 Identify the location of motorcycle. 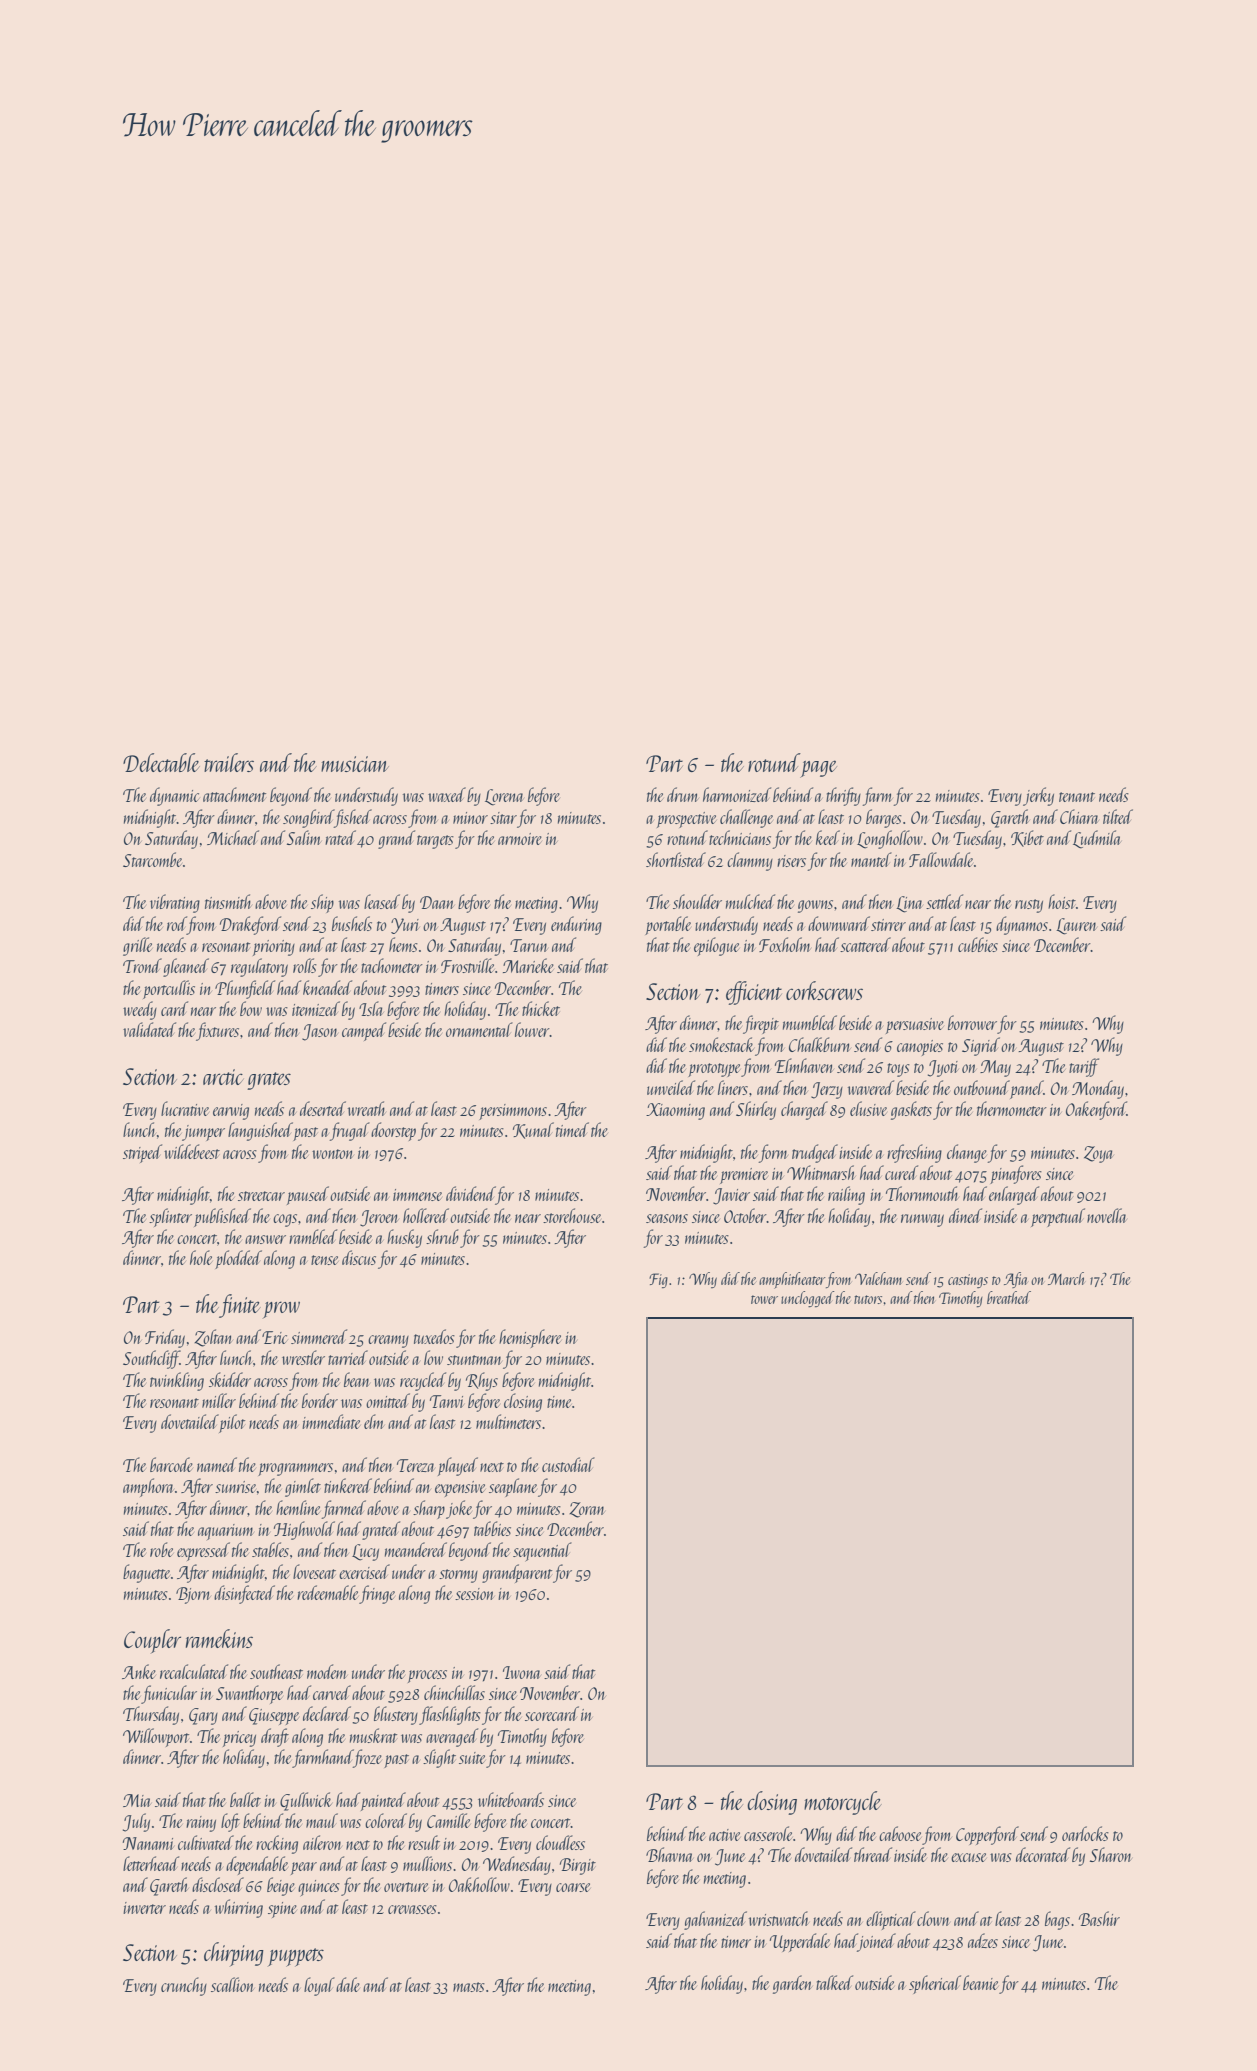
(843, 1803).
